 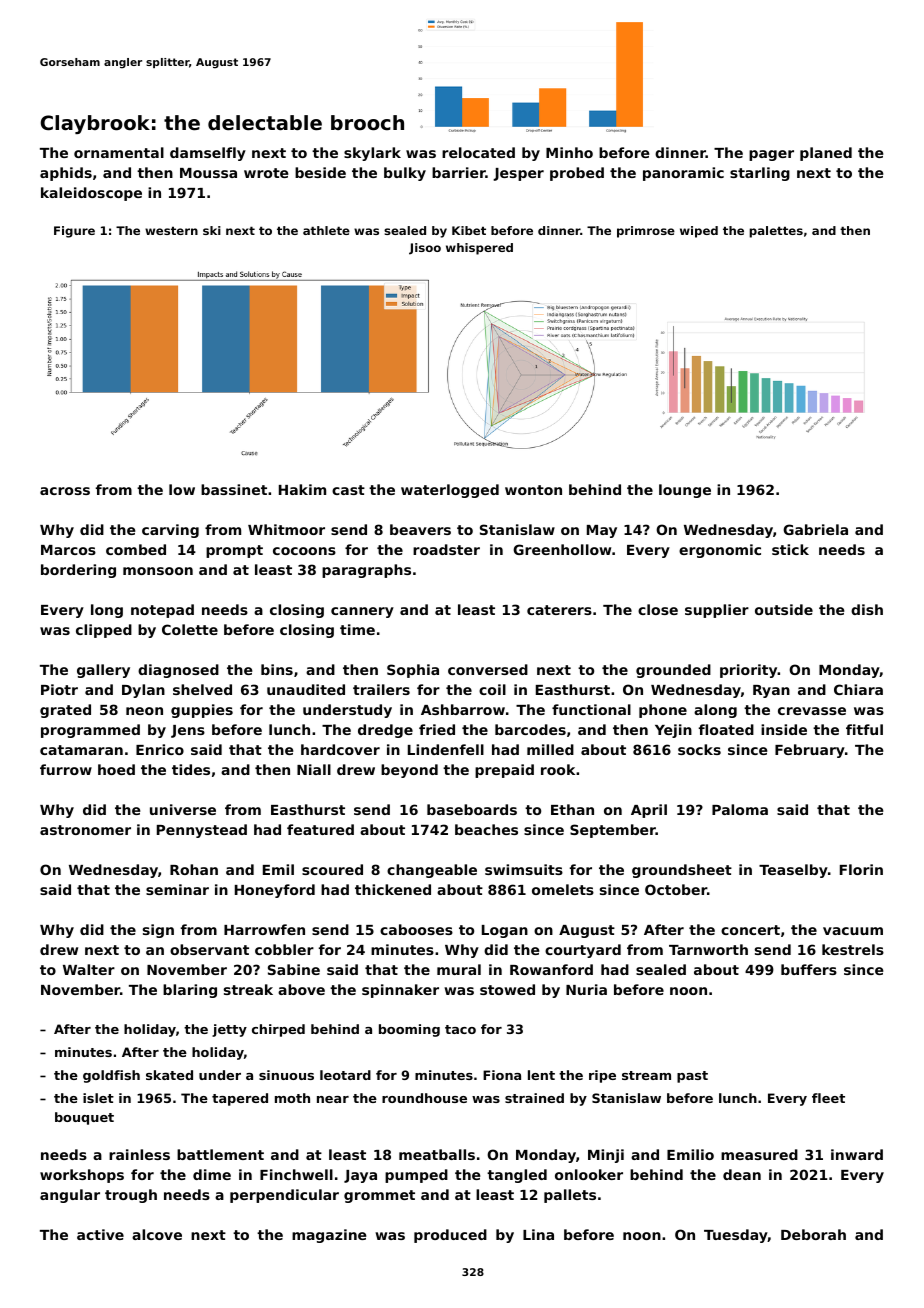 What do you see at coordinates (437, 1154) in the image?
I see `meatballs` at bounding box center [437, 1154].
